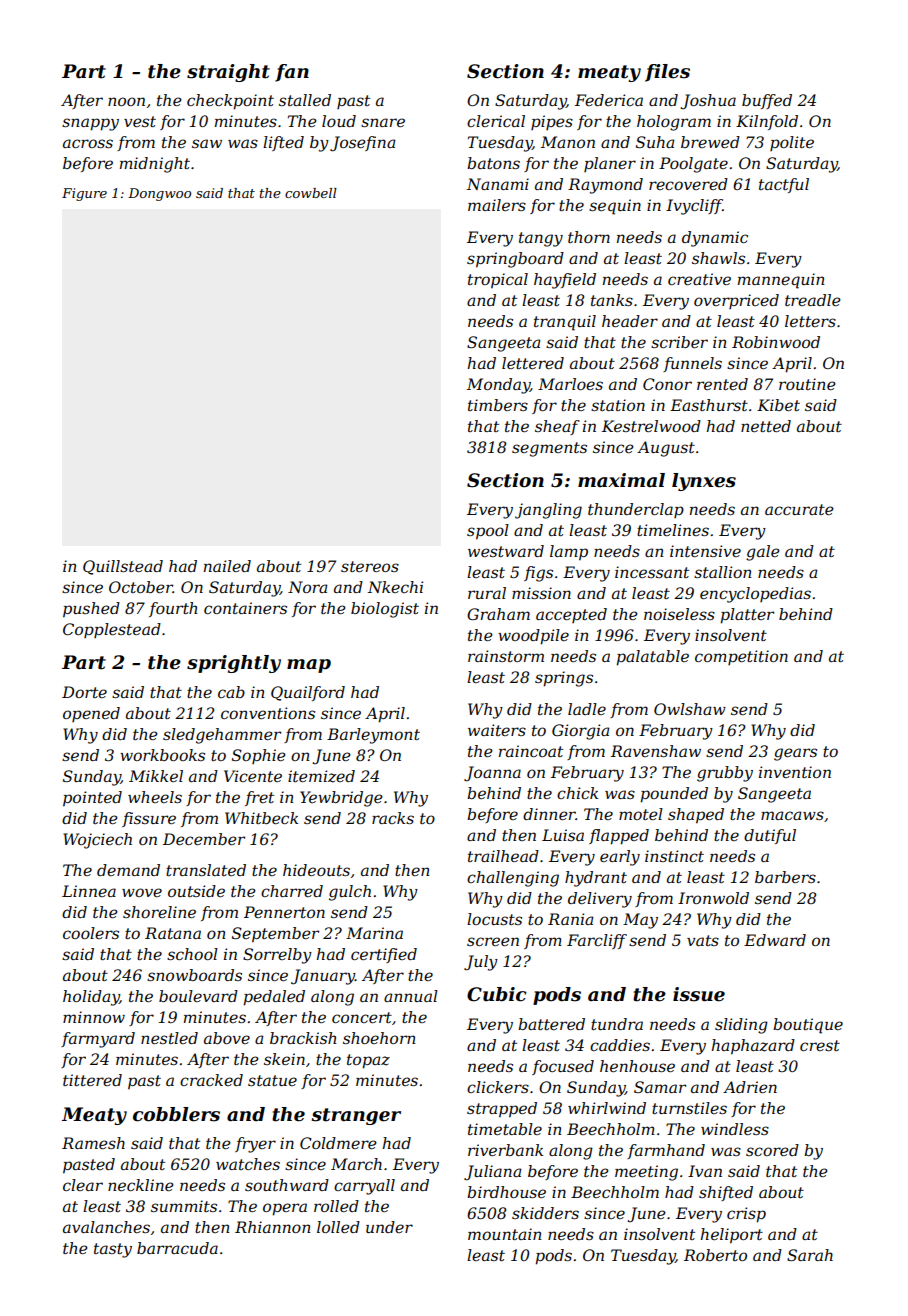 The height and width of the image is (1316, 908). I want to click on loud, so click(339, 121).
